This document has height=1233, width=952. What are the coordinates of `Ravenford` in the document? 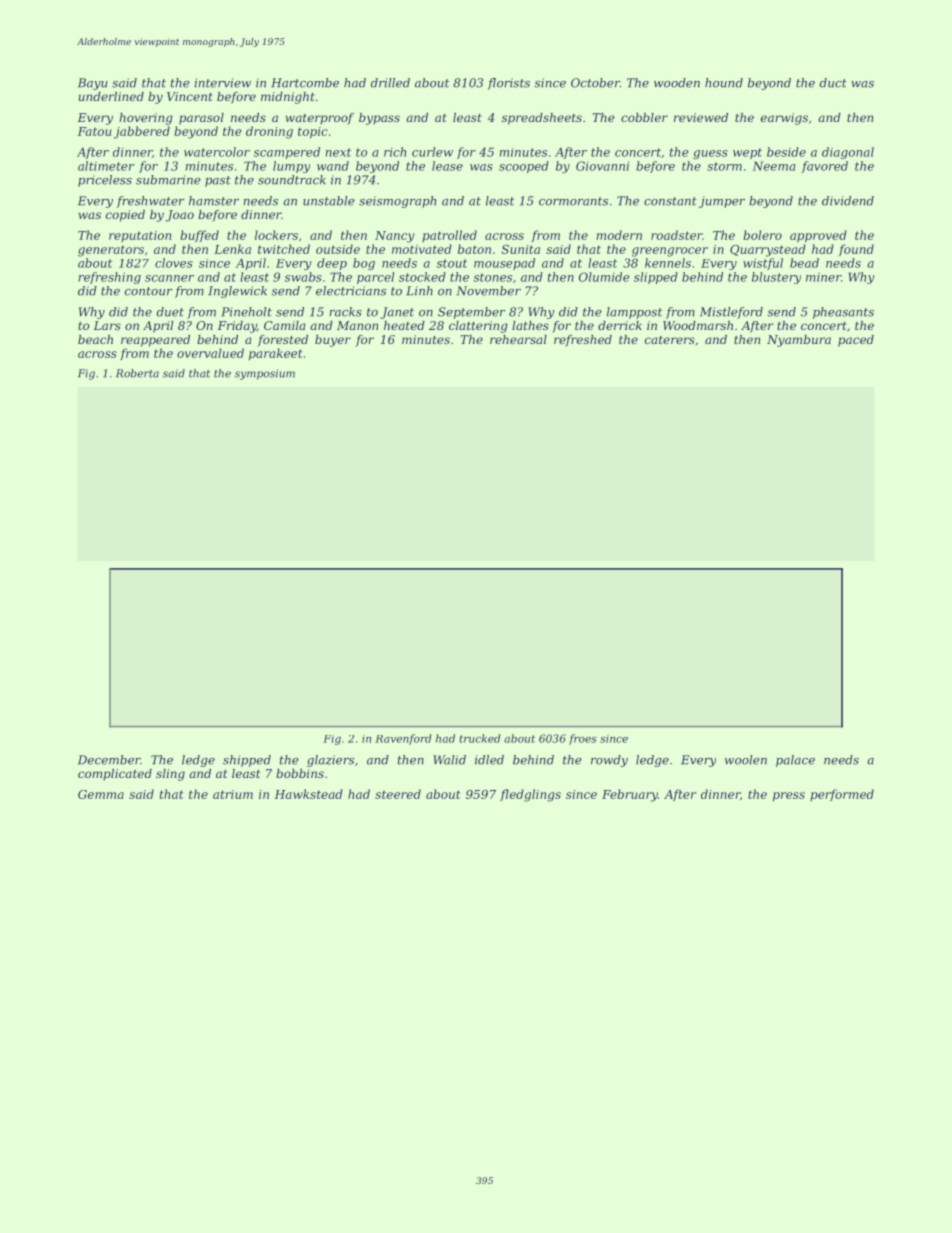 It's located at (403, 739).
